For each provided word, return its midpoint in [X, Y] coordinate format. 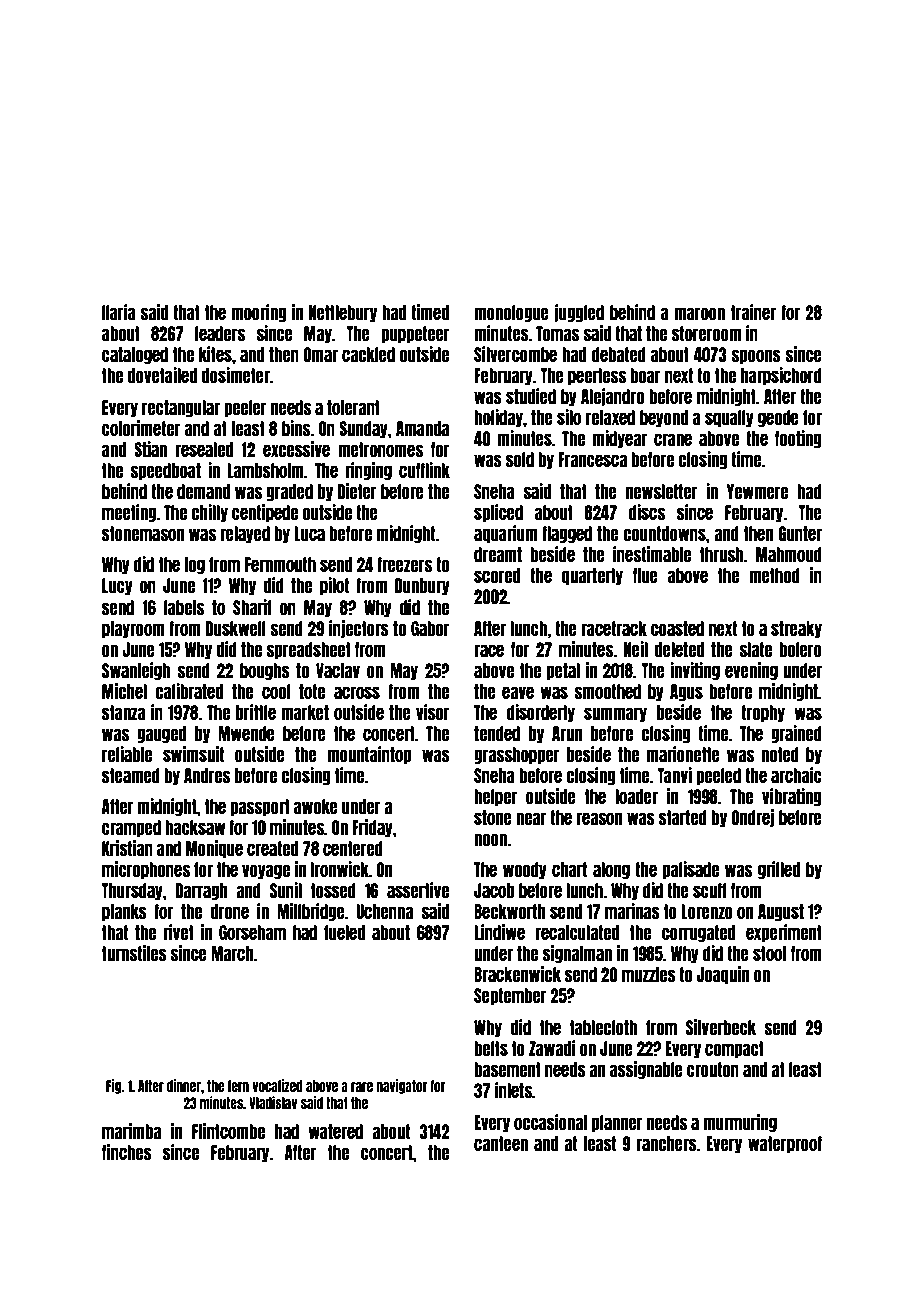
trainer [753, 312]
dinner [184, 1085]
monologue [511, 313]
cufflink [424, 470]
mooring [259, 313]
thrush [721, 554]
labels [184, 607]
